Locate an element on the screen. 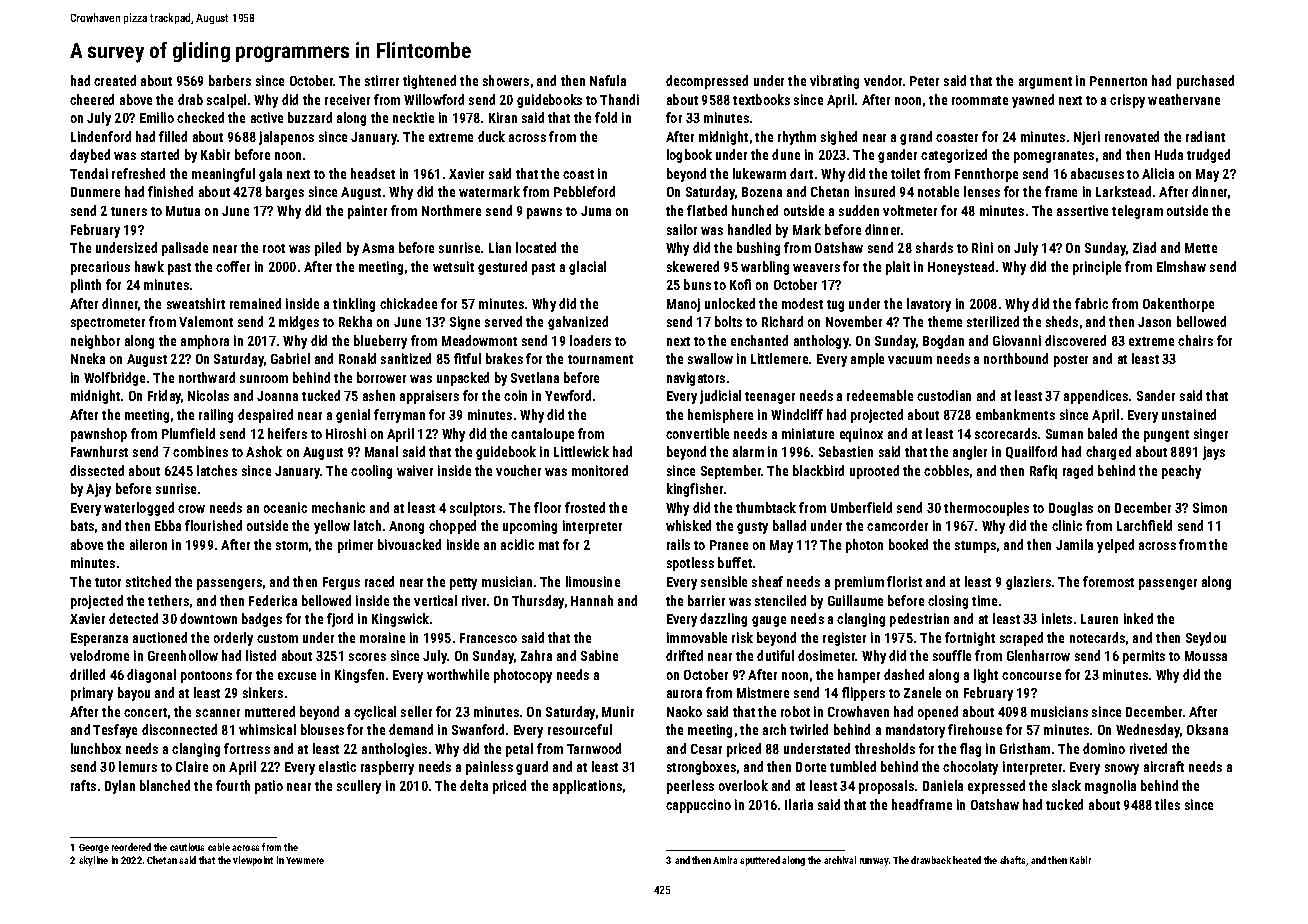 The width and height of the screenshot is (1308, 924). Peter is located at coordinates (924, 81).
